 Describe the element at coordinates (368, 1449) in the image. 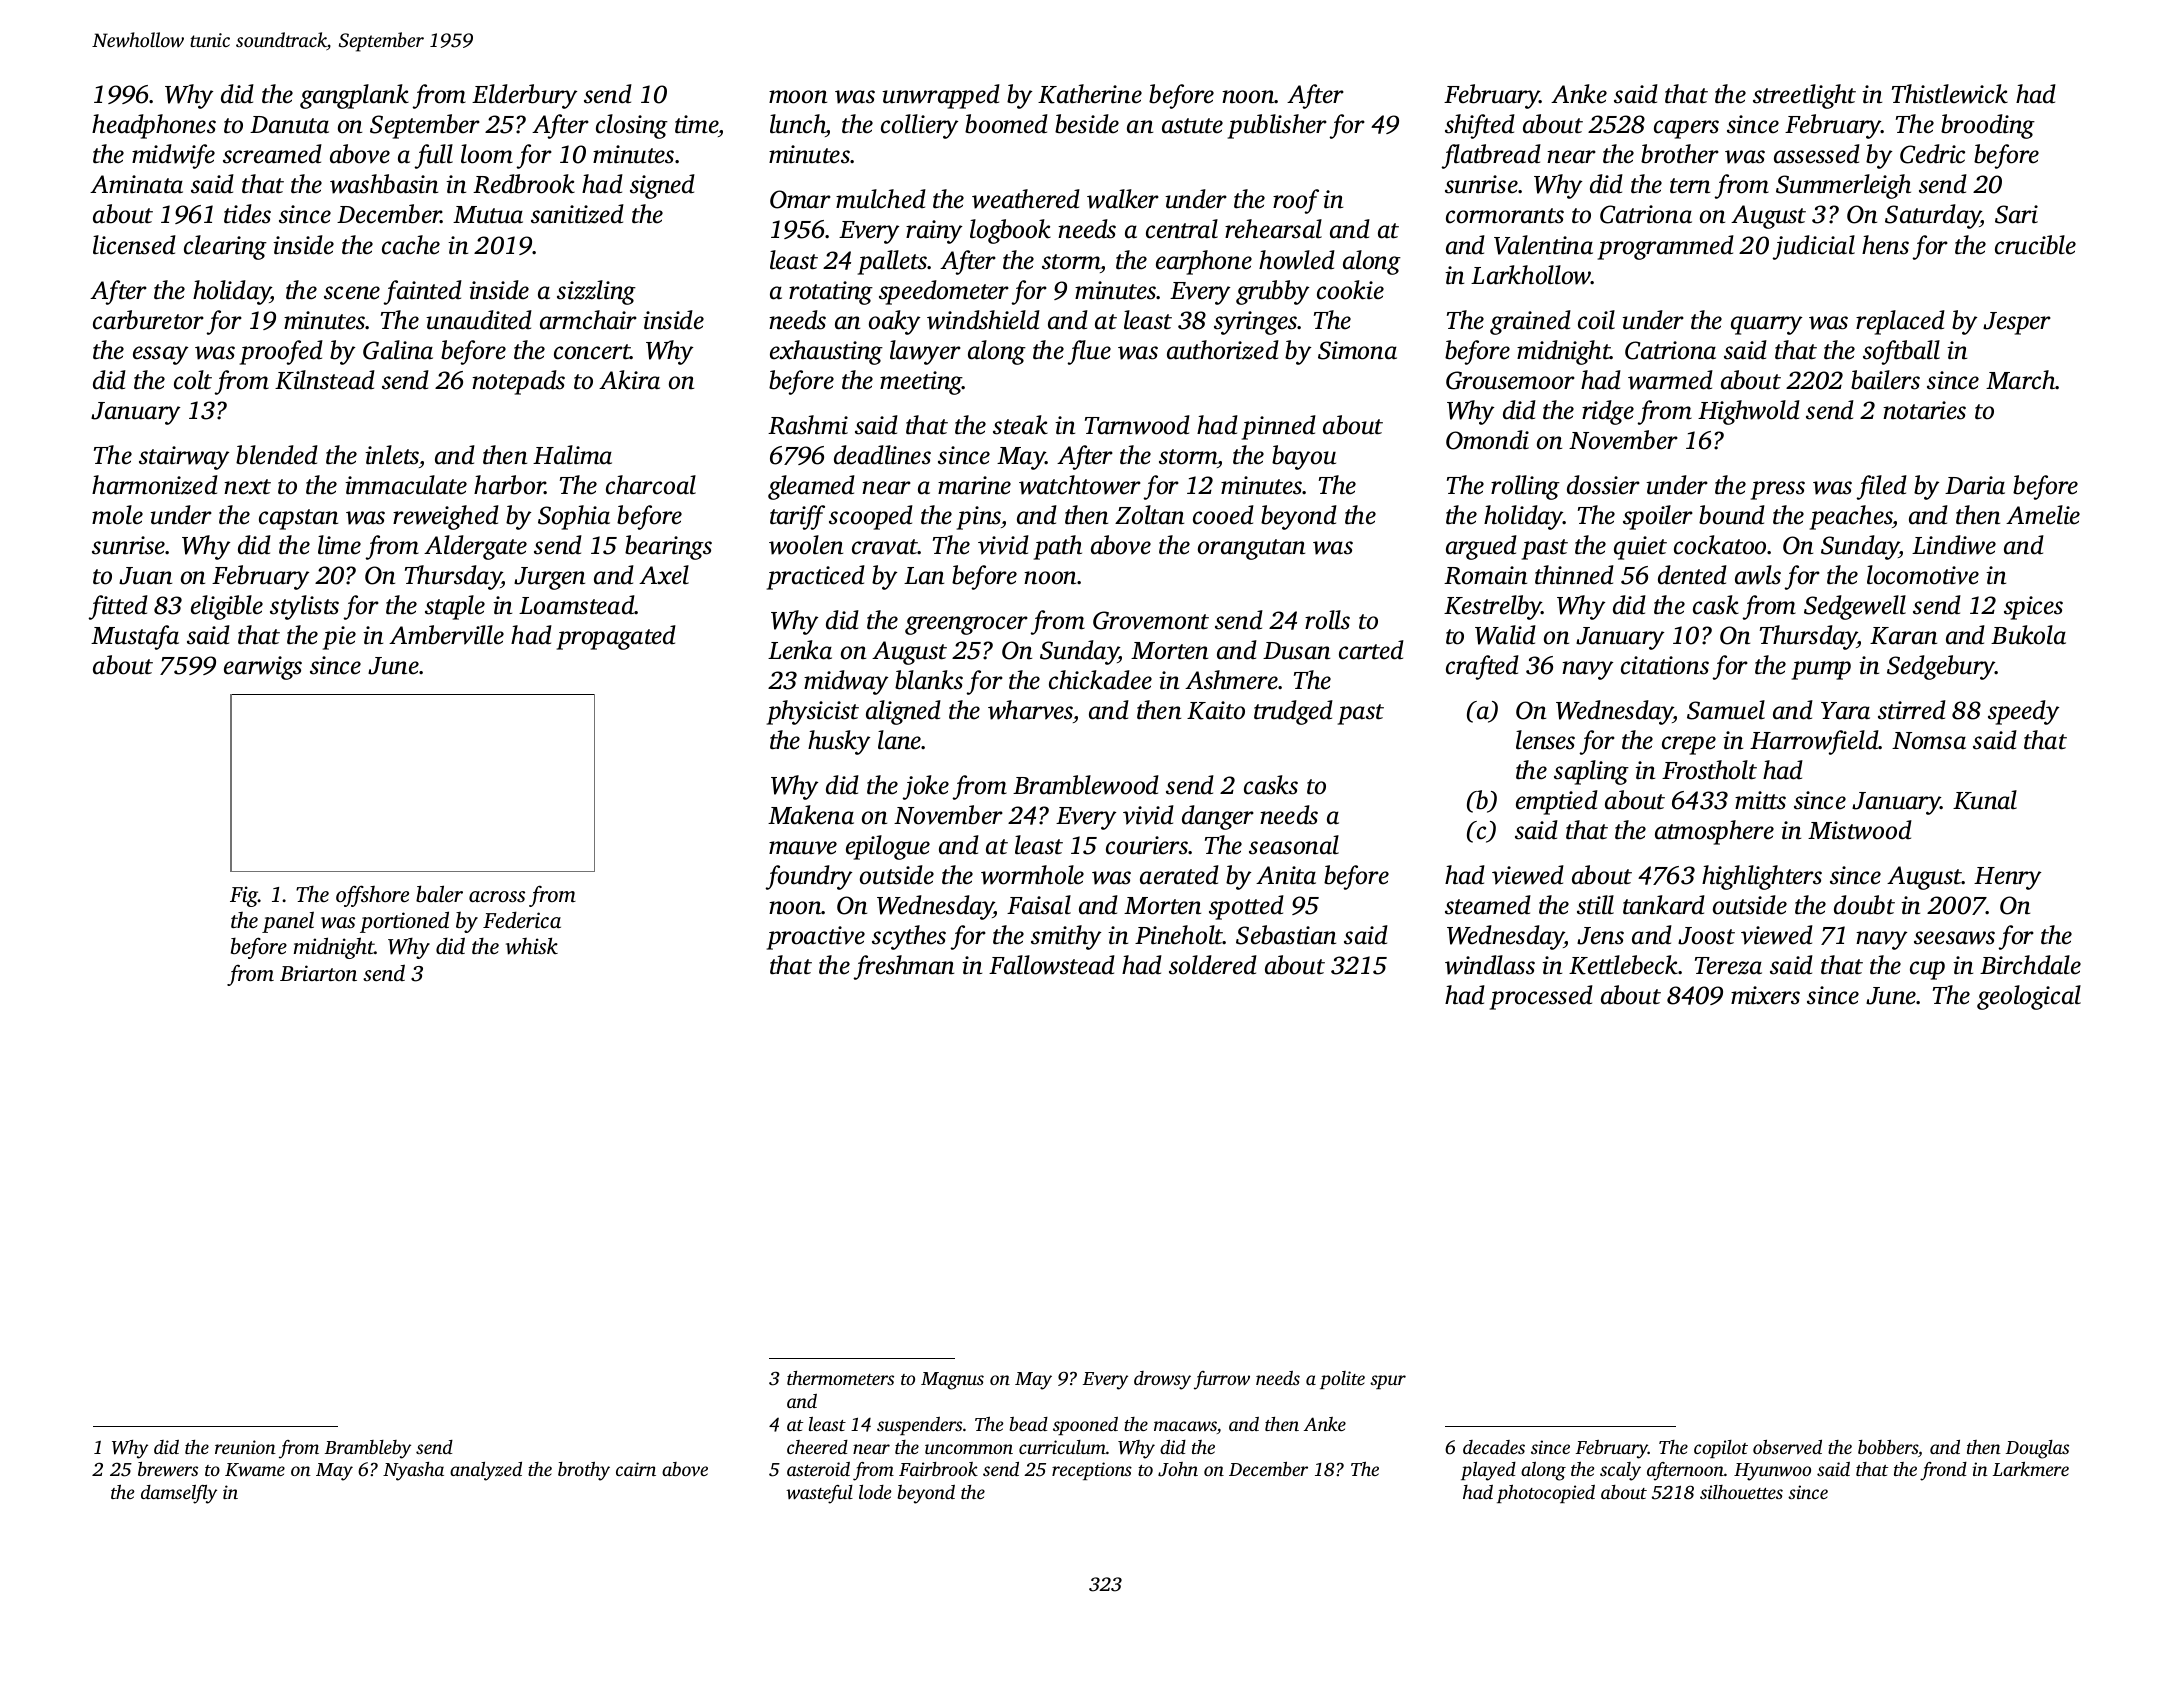

I see `Brambleby` at that location.
